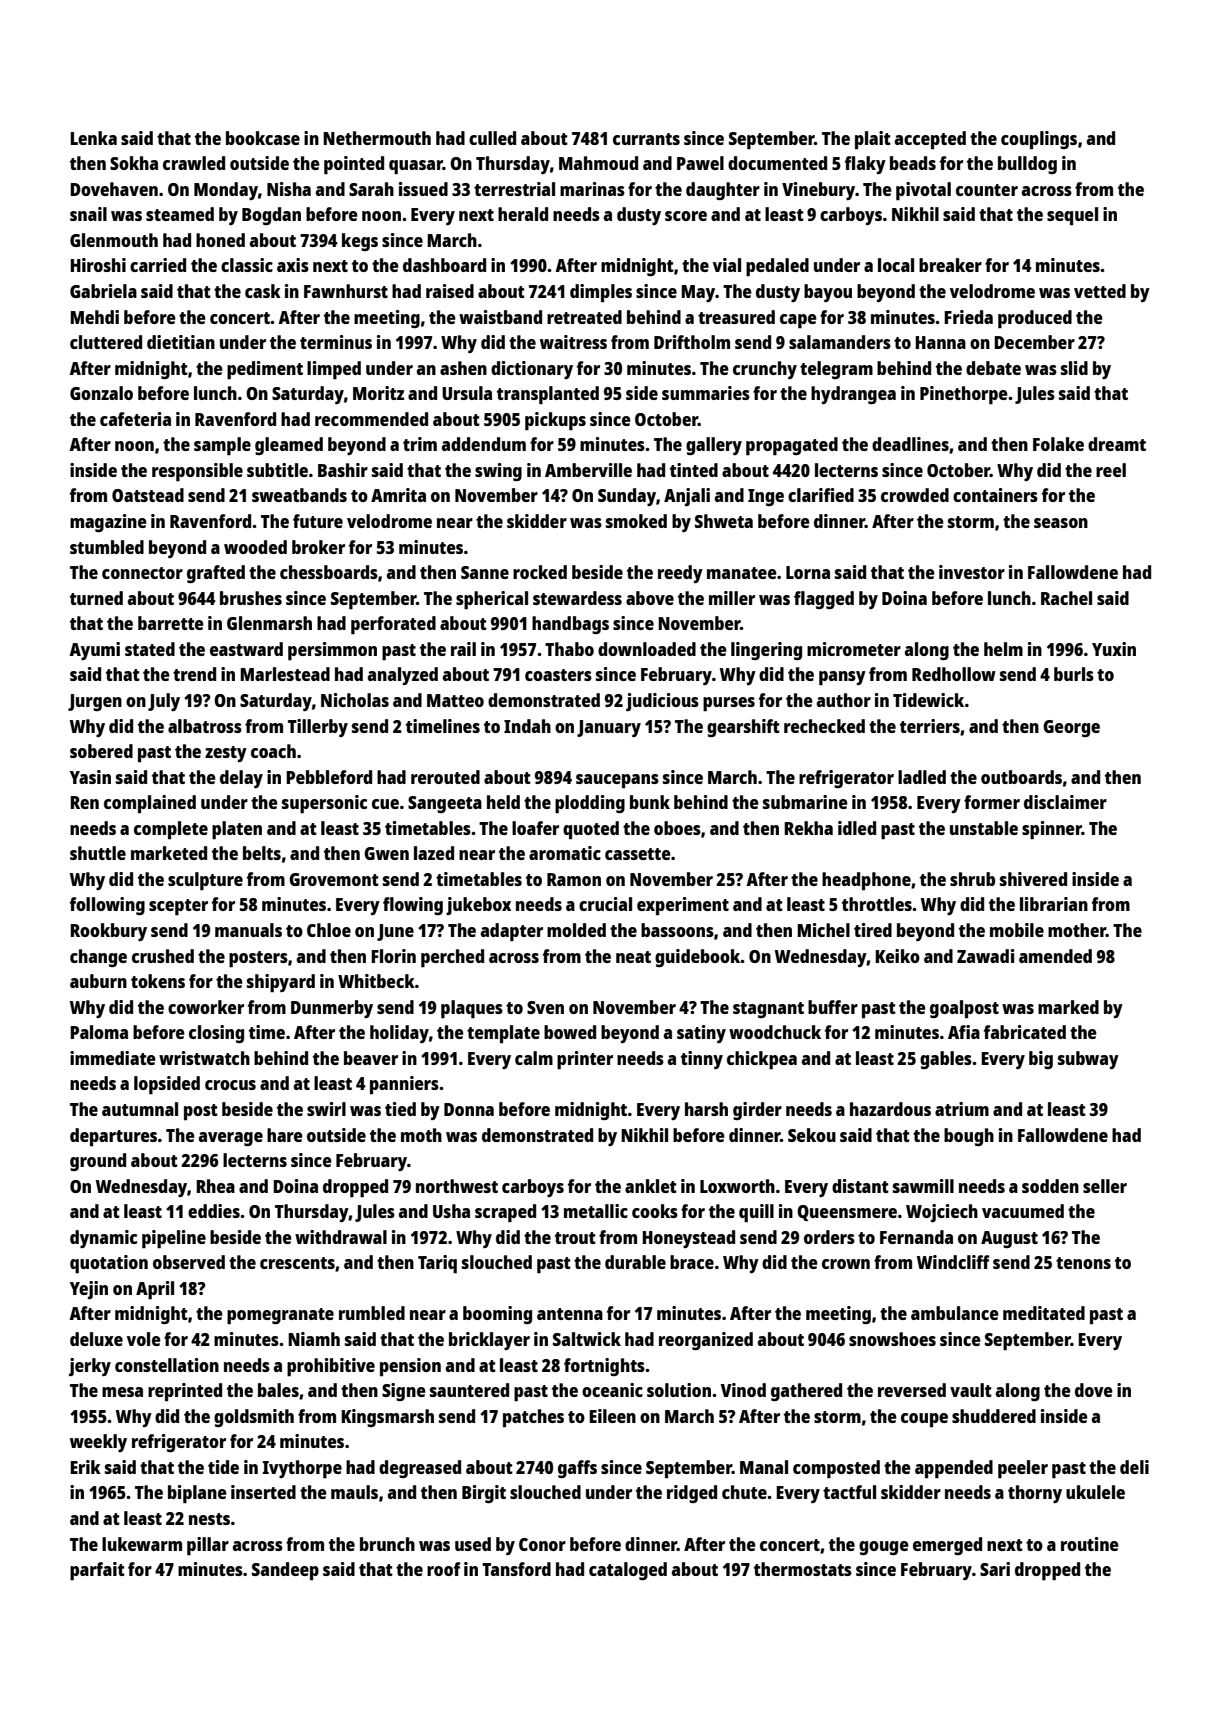 Image resolution: width=1225 pixels, height=1732 pixels. Describe the element at coordinates (805, 802) in the page. I see `submarine` at that location.
